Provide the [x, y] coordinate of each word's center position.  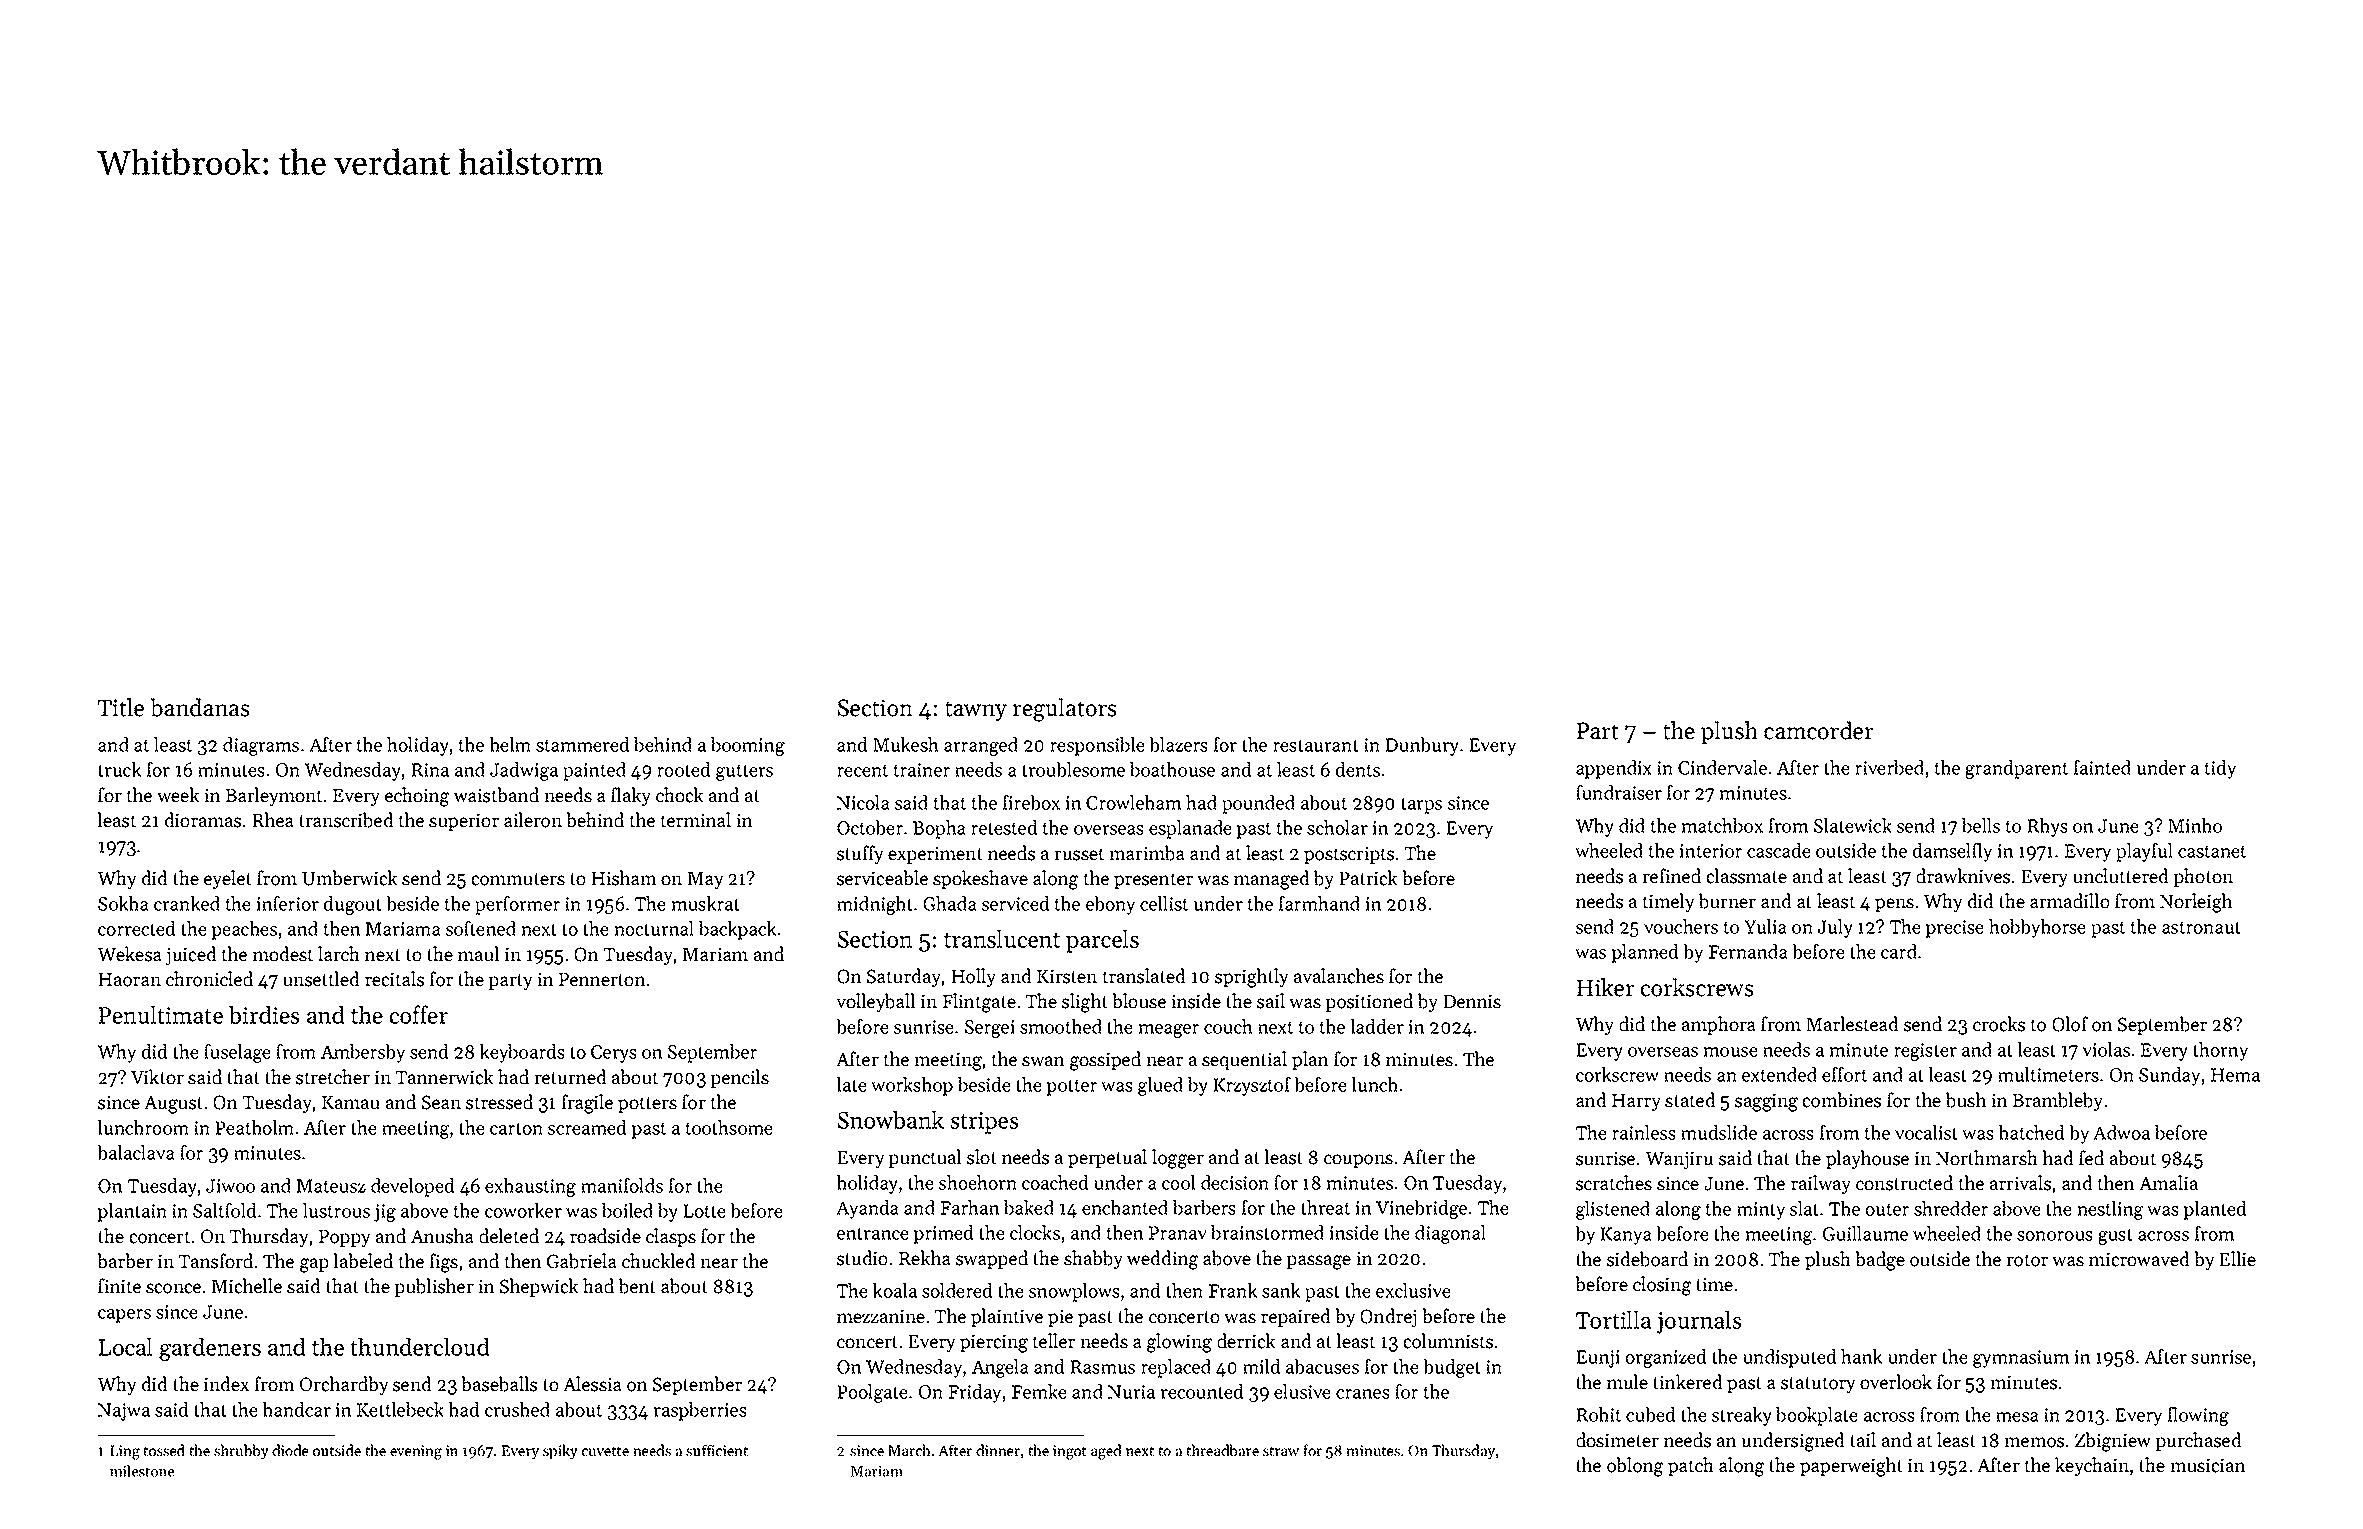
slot [982, 1157]
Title [121, 707]
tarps [1421, 806]
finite [119, 1286]
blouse [1139, 1001]
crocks [1999, 1024]
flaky [631, 796]
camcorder [1819, 730]
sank [1281, 1290]
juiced [191, 955]
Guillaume [1865, 1233]
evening [416, 1452]
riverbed [1889, 767]
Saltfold [224, 1210]
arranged [981, 746]
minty [1761, 1211]
